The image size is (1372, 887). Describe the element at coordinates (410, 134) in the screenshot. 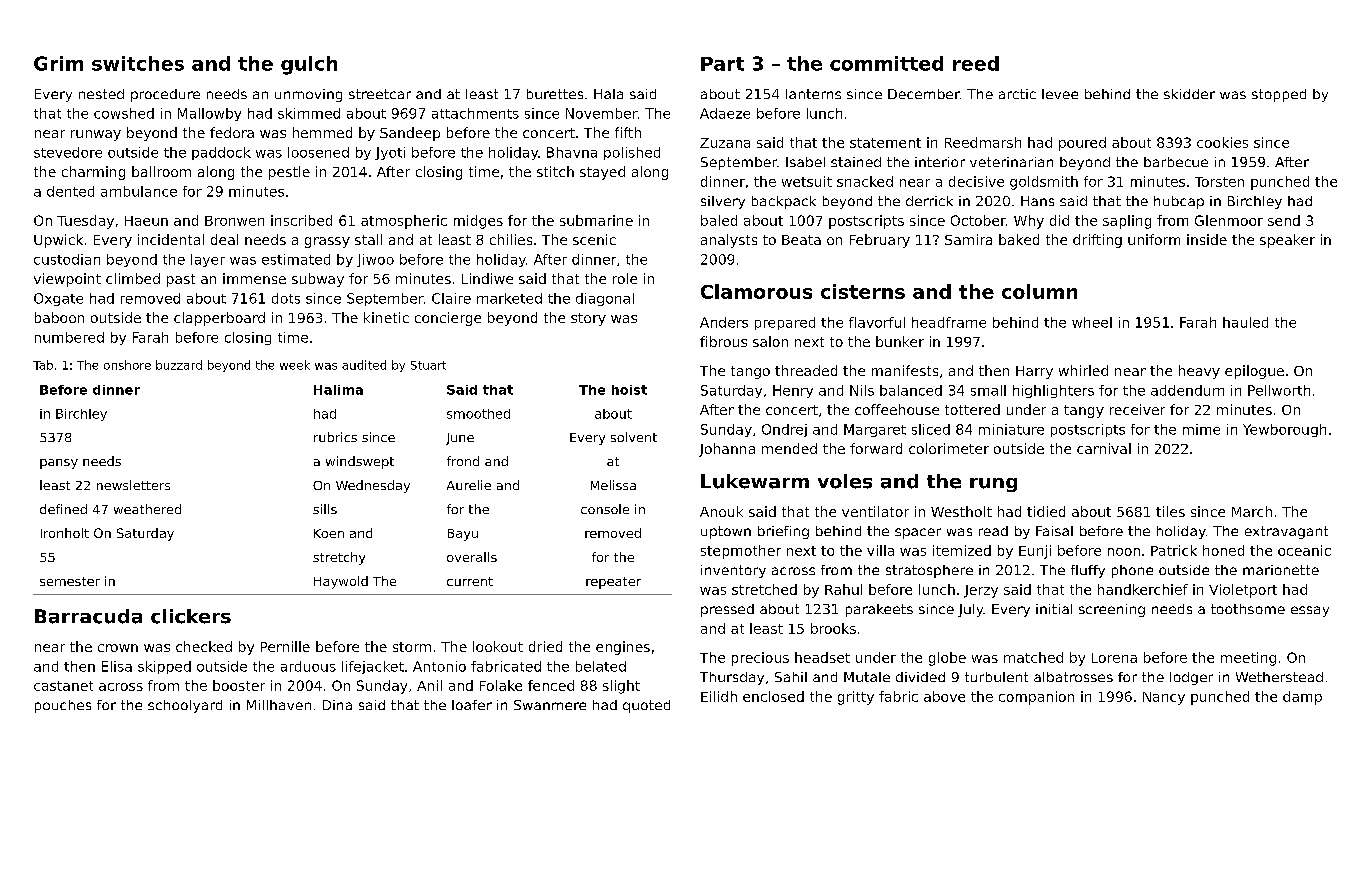

I see `Sandeep` at that location.
